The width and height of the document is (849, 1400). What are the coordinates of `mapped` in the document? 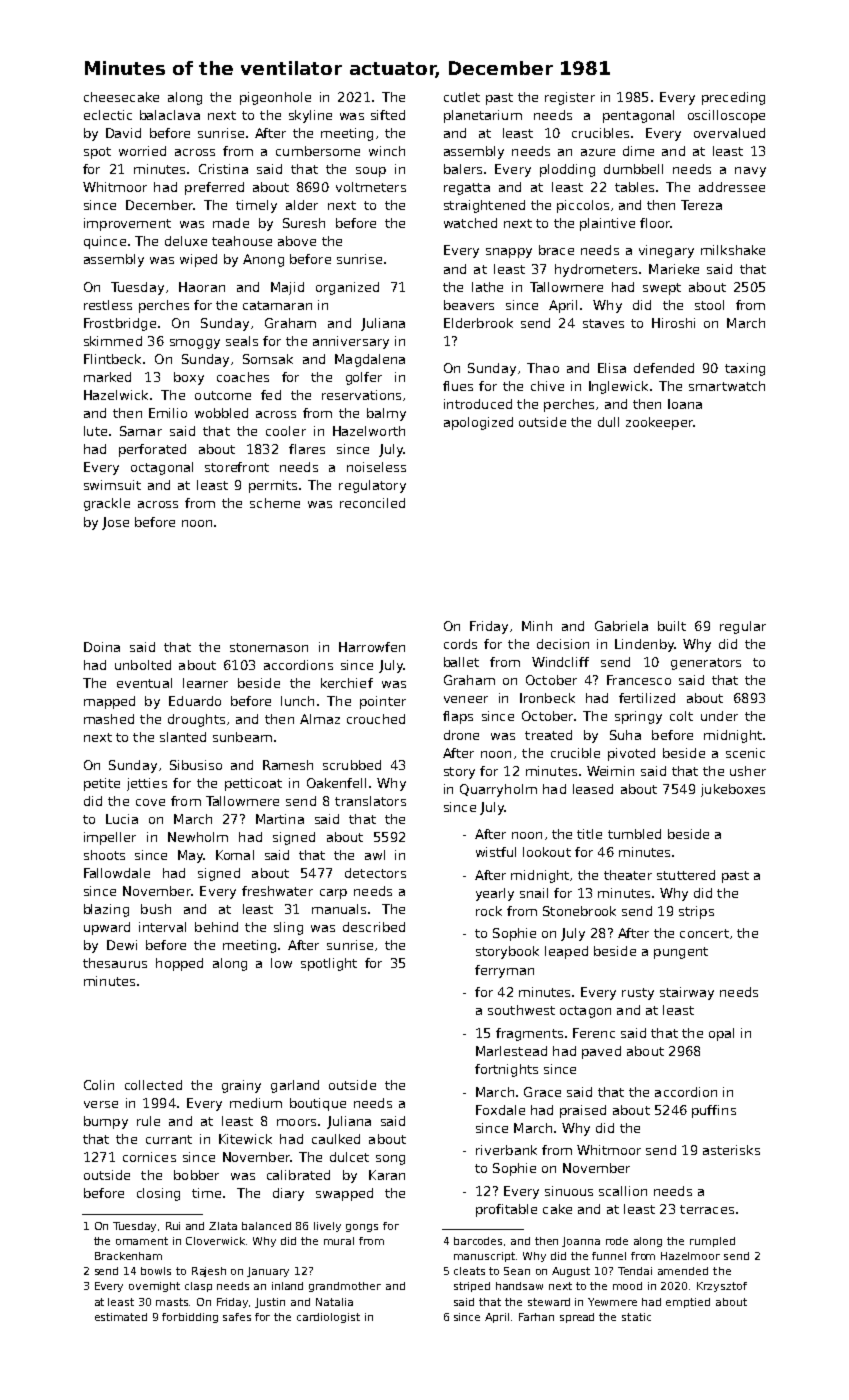 It's located at (109, 702).
